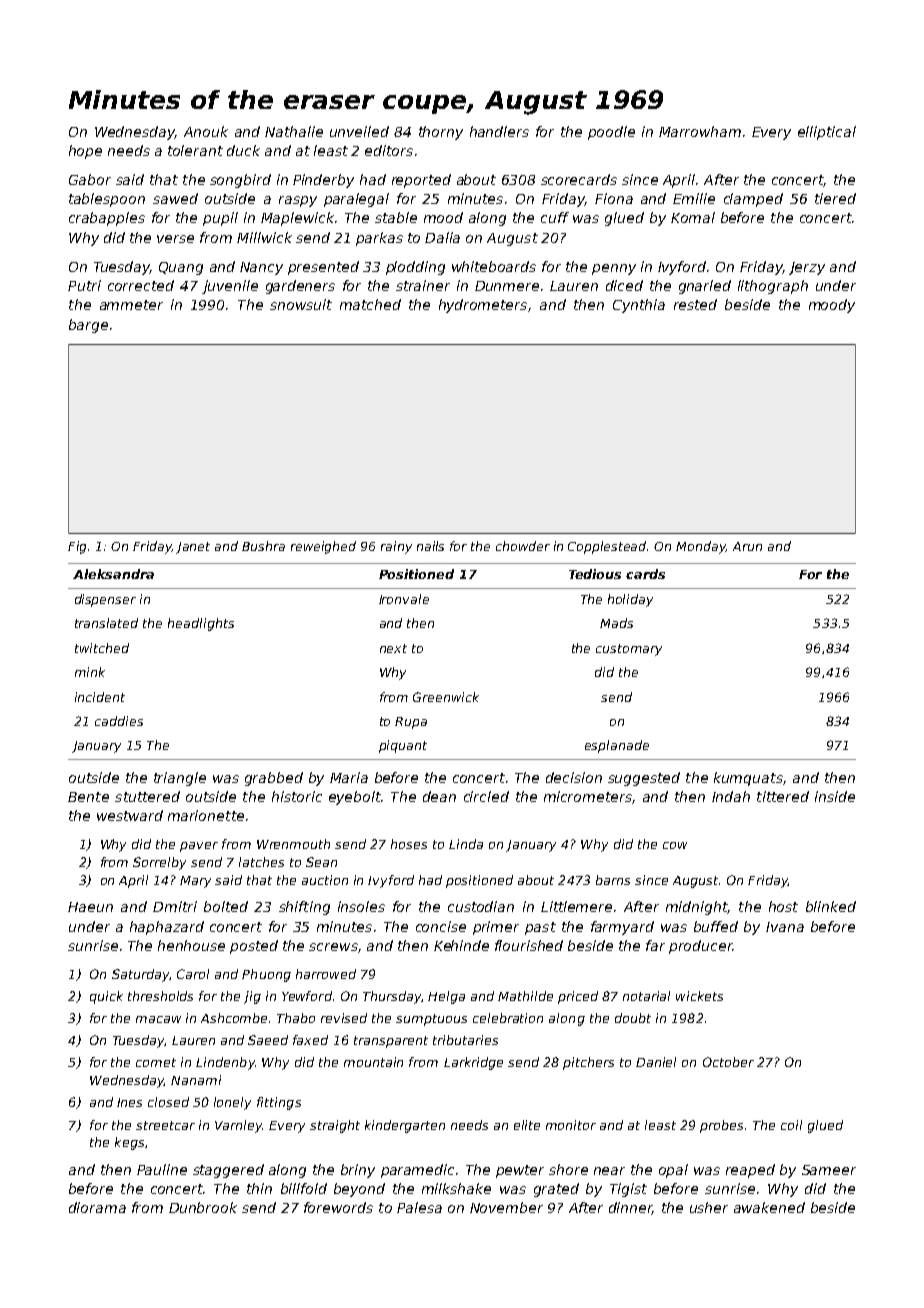  What do you see at coordinates (701, 947) in the screenshot?
I see `producer` at bounding box center [701, 947].
